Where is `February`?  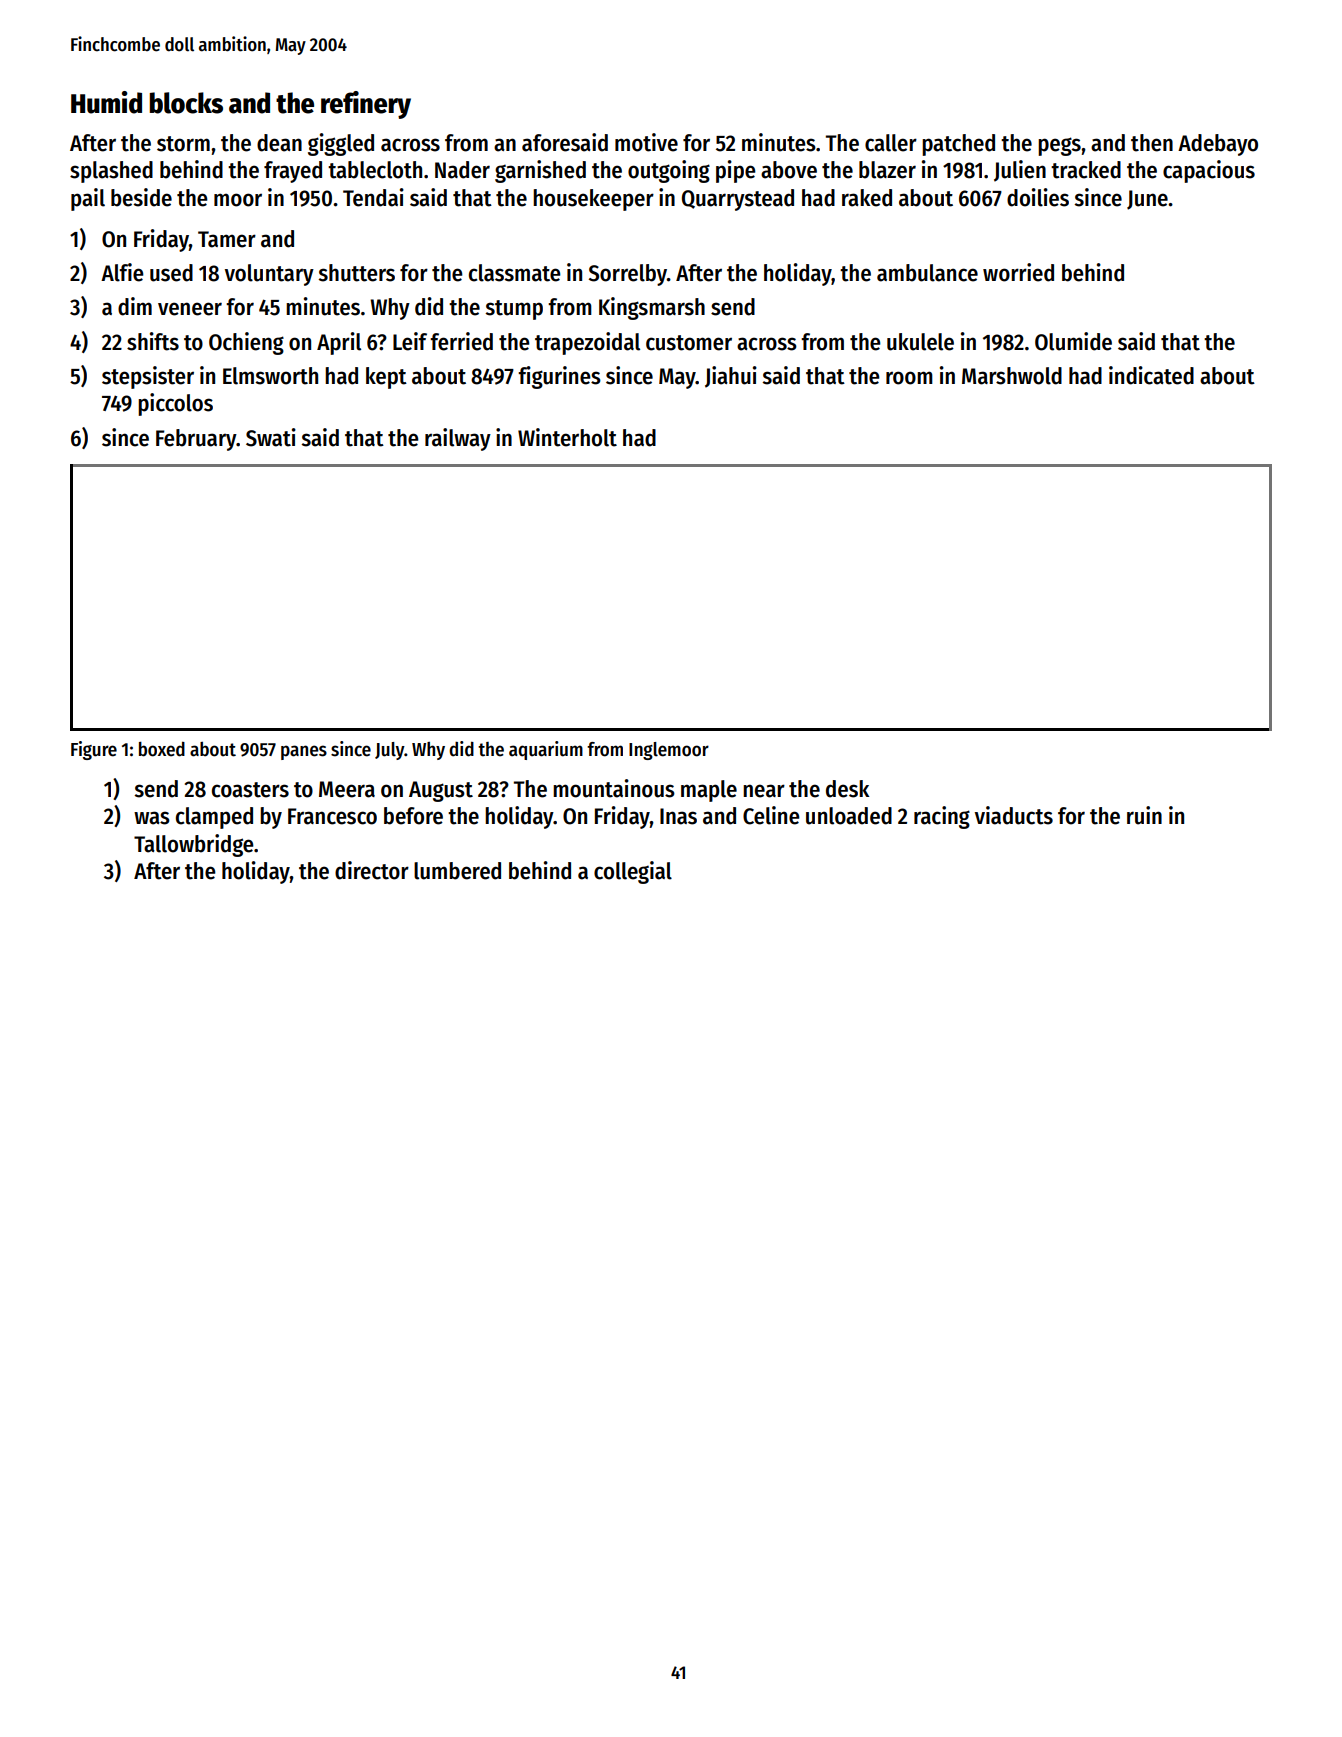 February is located at coordinates (196, 440).
